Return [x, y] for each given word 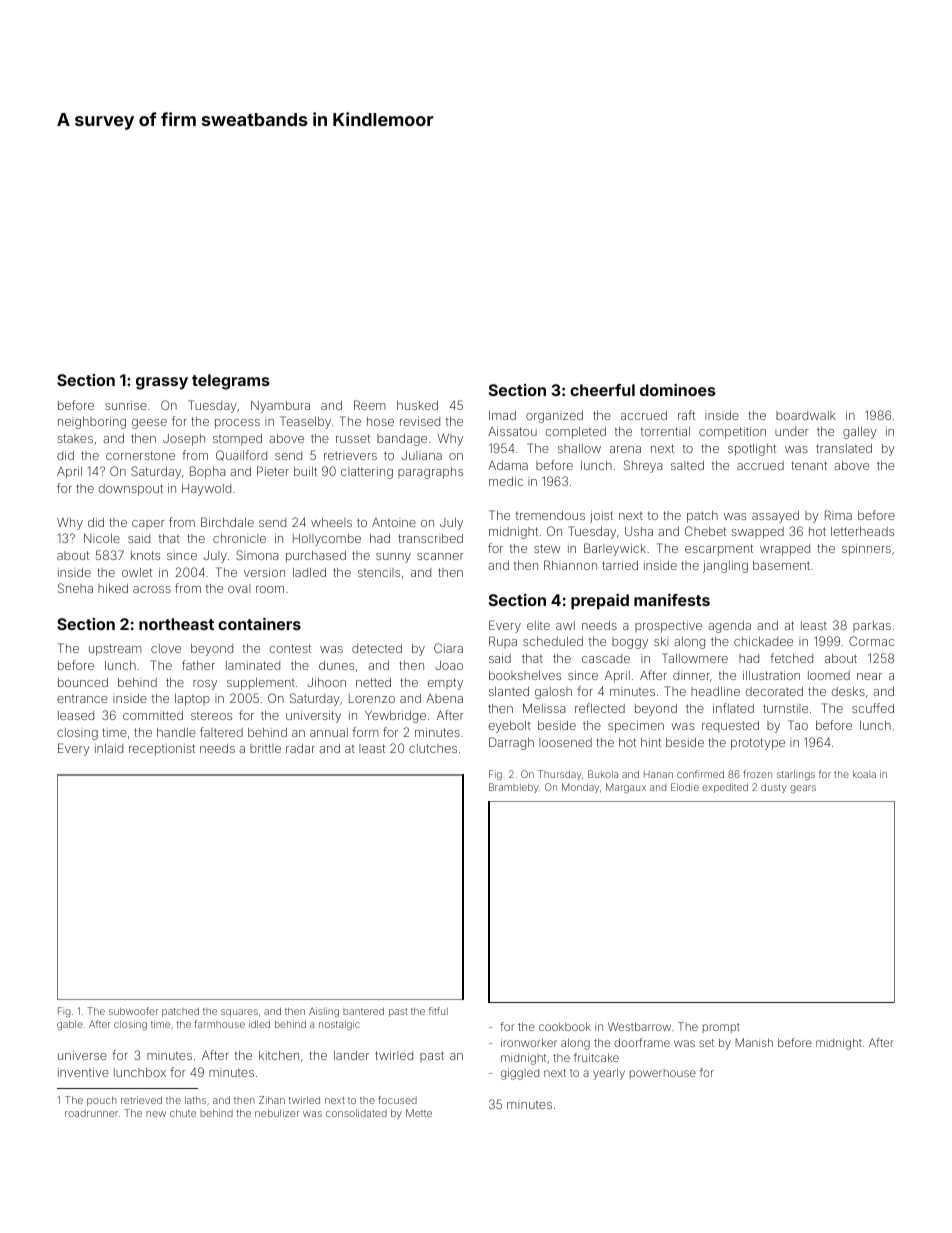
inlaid [109, 748]
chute [183, 1113]
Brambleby [514, 788]
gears [803, 789]
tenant [809, 465]
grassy [162, 383]
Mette [419, 1113]
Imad [502, 415]
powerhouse [663, 1074]
